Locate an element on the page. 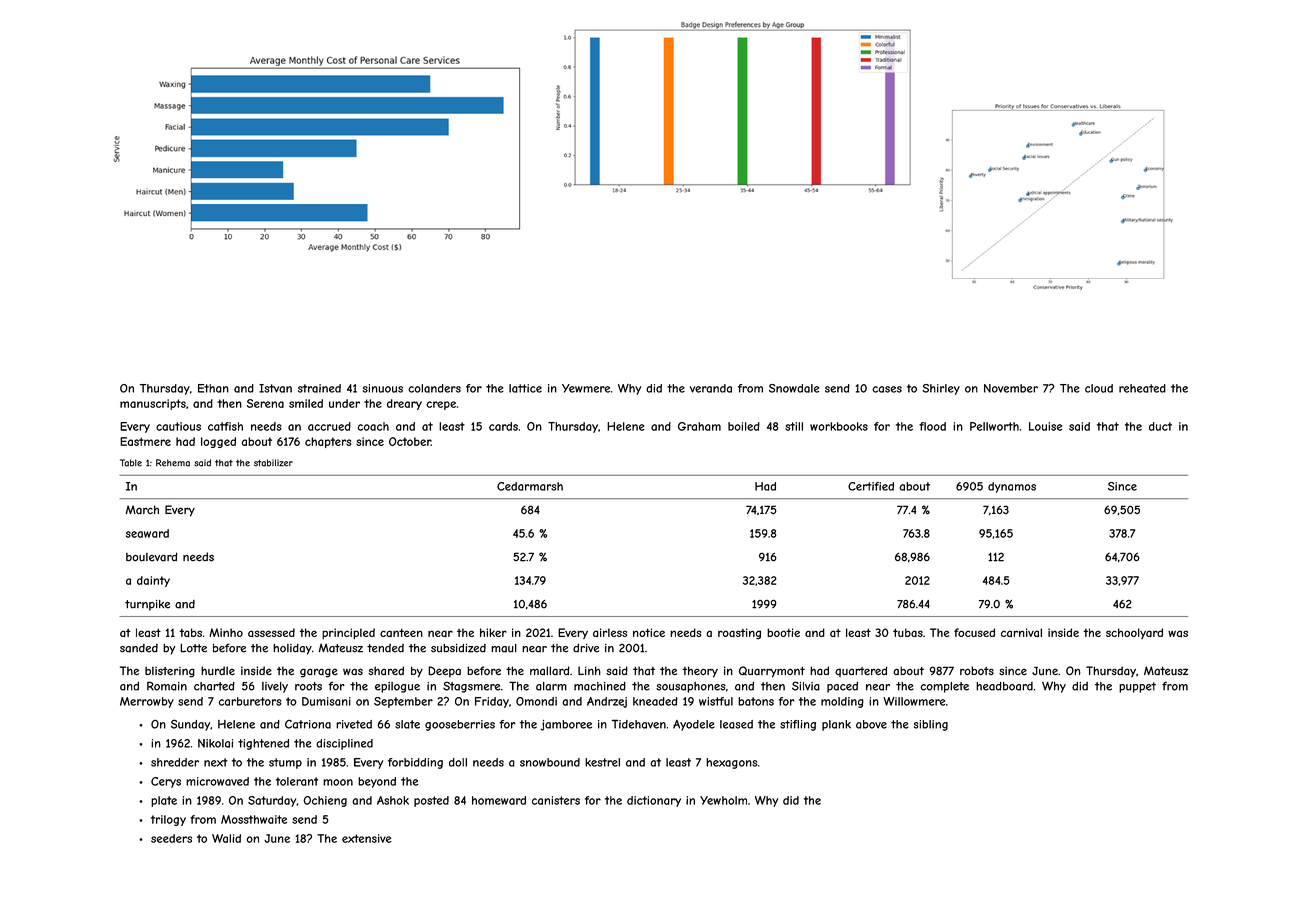 This document has height=924, width=1308. Snowdale is located at coordinates (794, 388).
